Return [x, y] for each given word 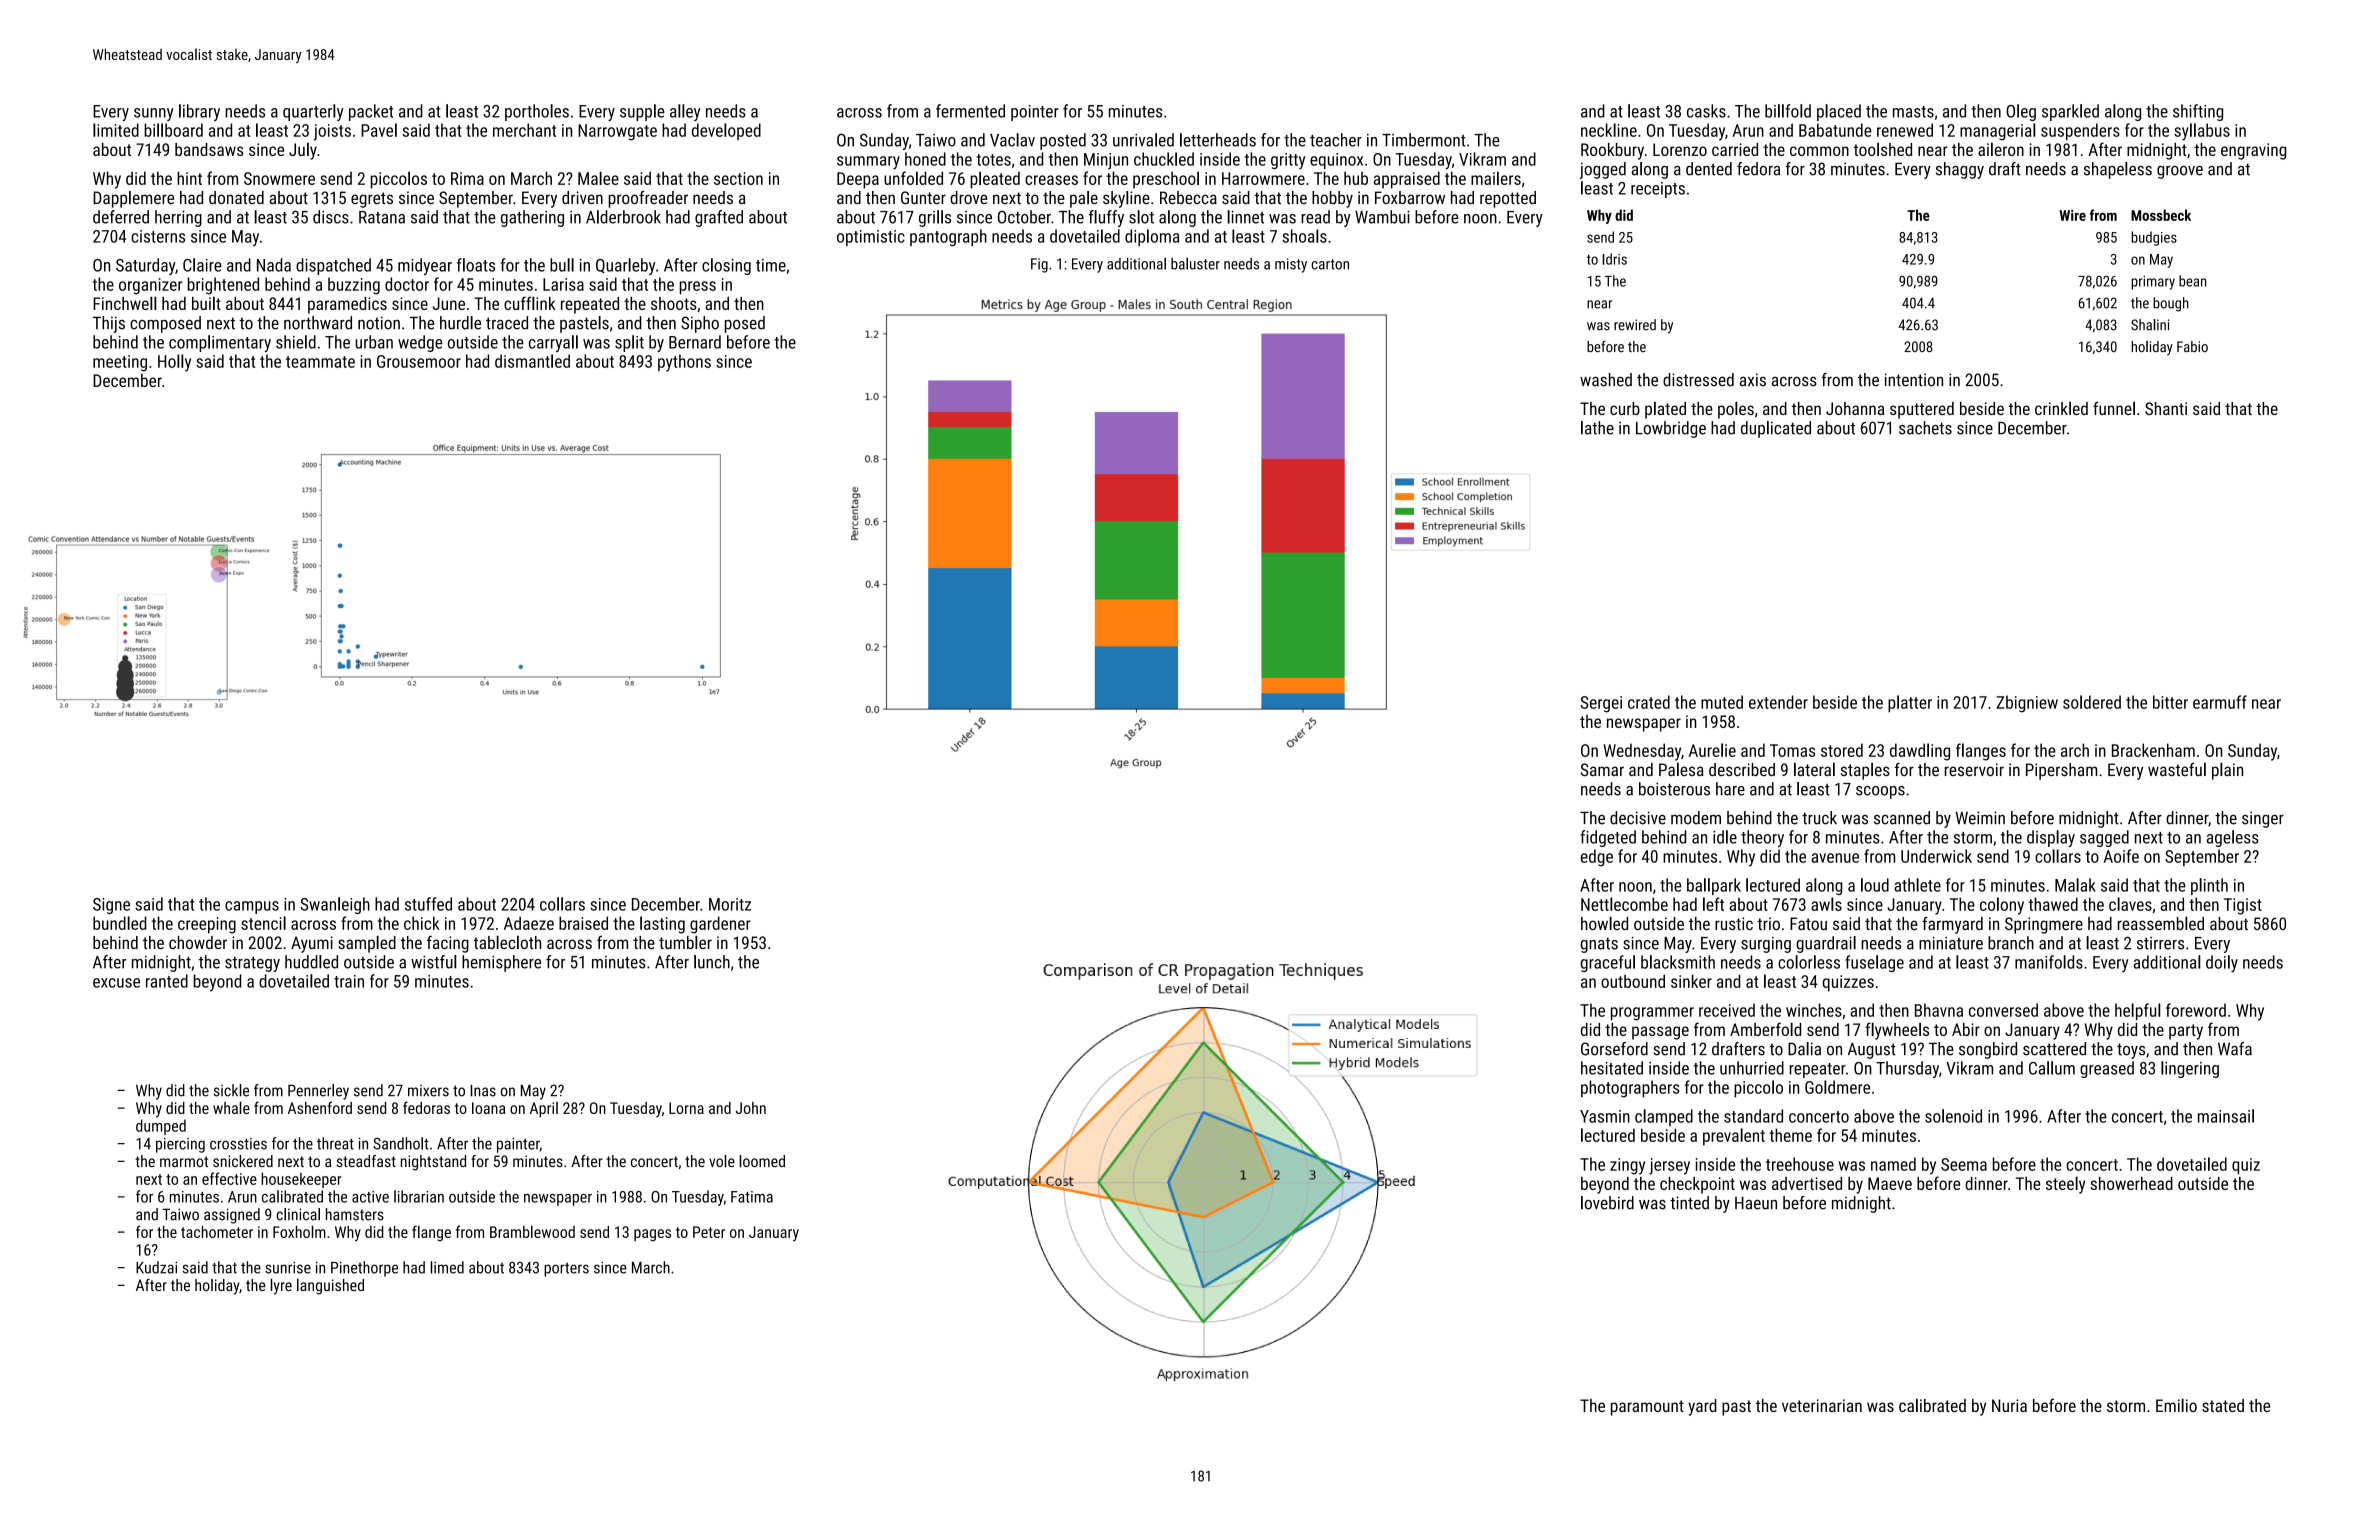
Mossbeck [2161, 215]
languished [330, 1286]
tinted [1689, 1203]
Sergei [1601, 704]
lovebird [1607, 1203]
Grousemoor [419, 361]
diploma [1152, 237]
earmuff [2220, 702]
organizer [150, 286]
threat [335, 1143]
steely [2065, 1185]
